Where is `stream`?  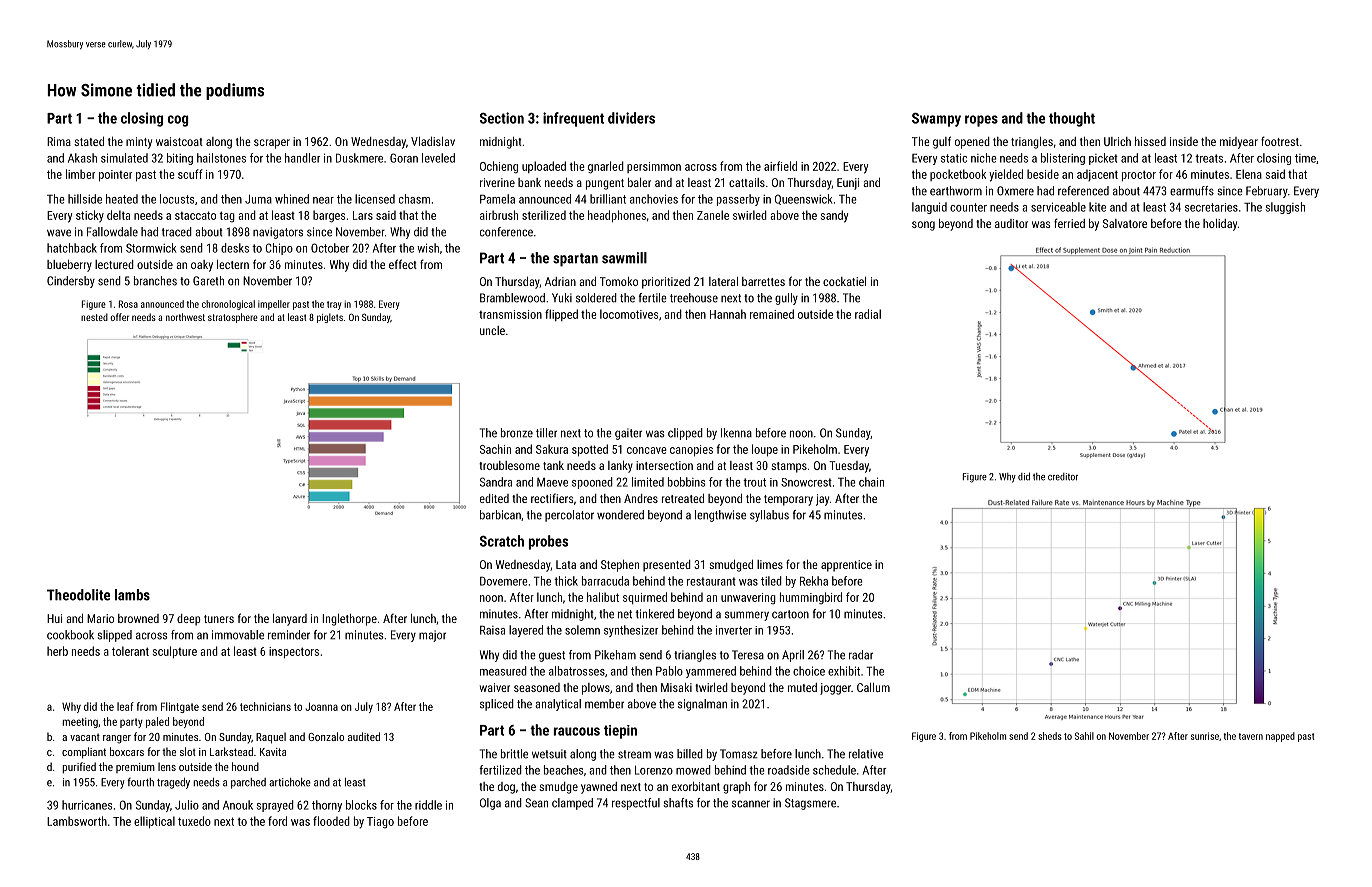
stream is located at coordinates (634, 754).
